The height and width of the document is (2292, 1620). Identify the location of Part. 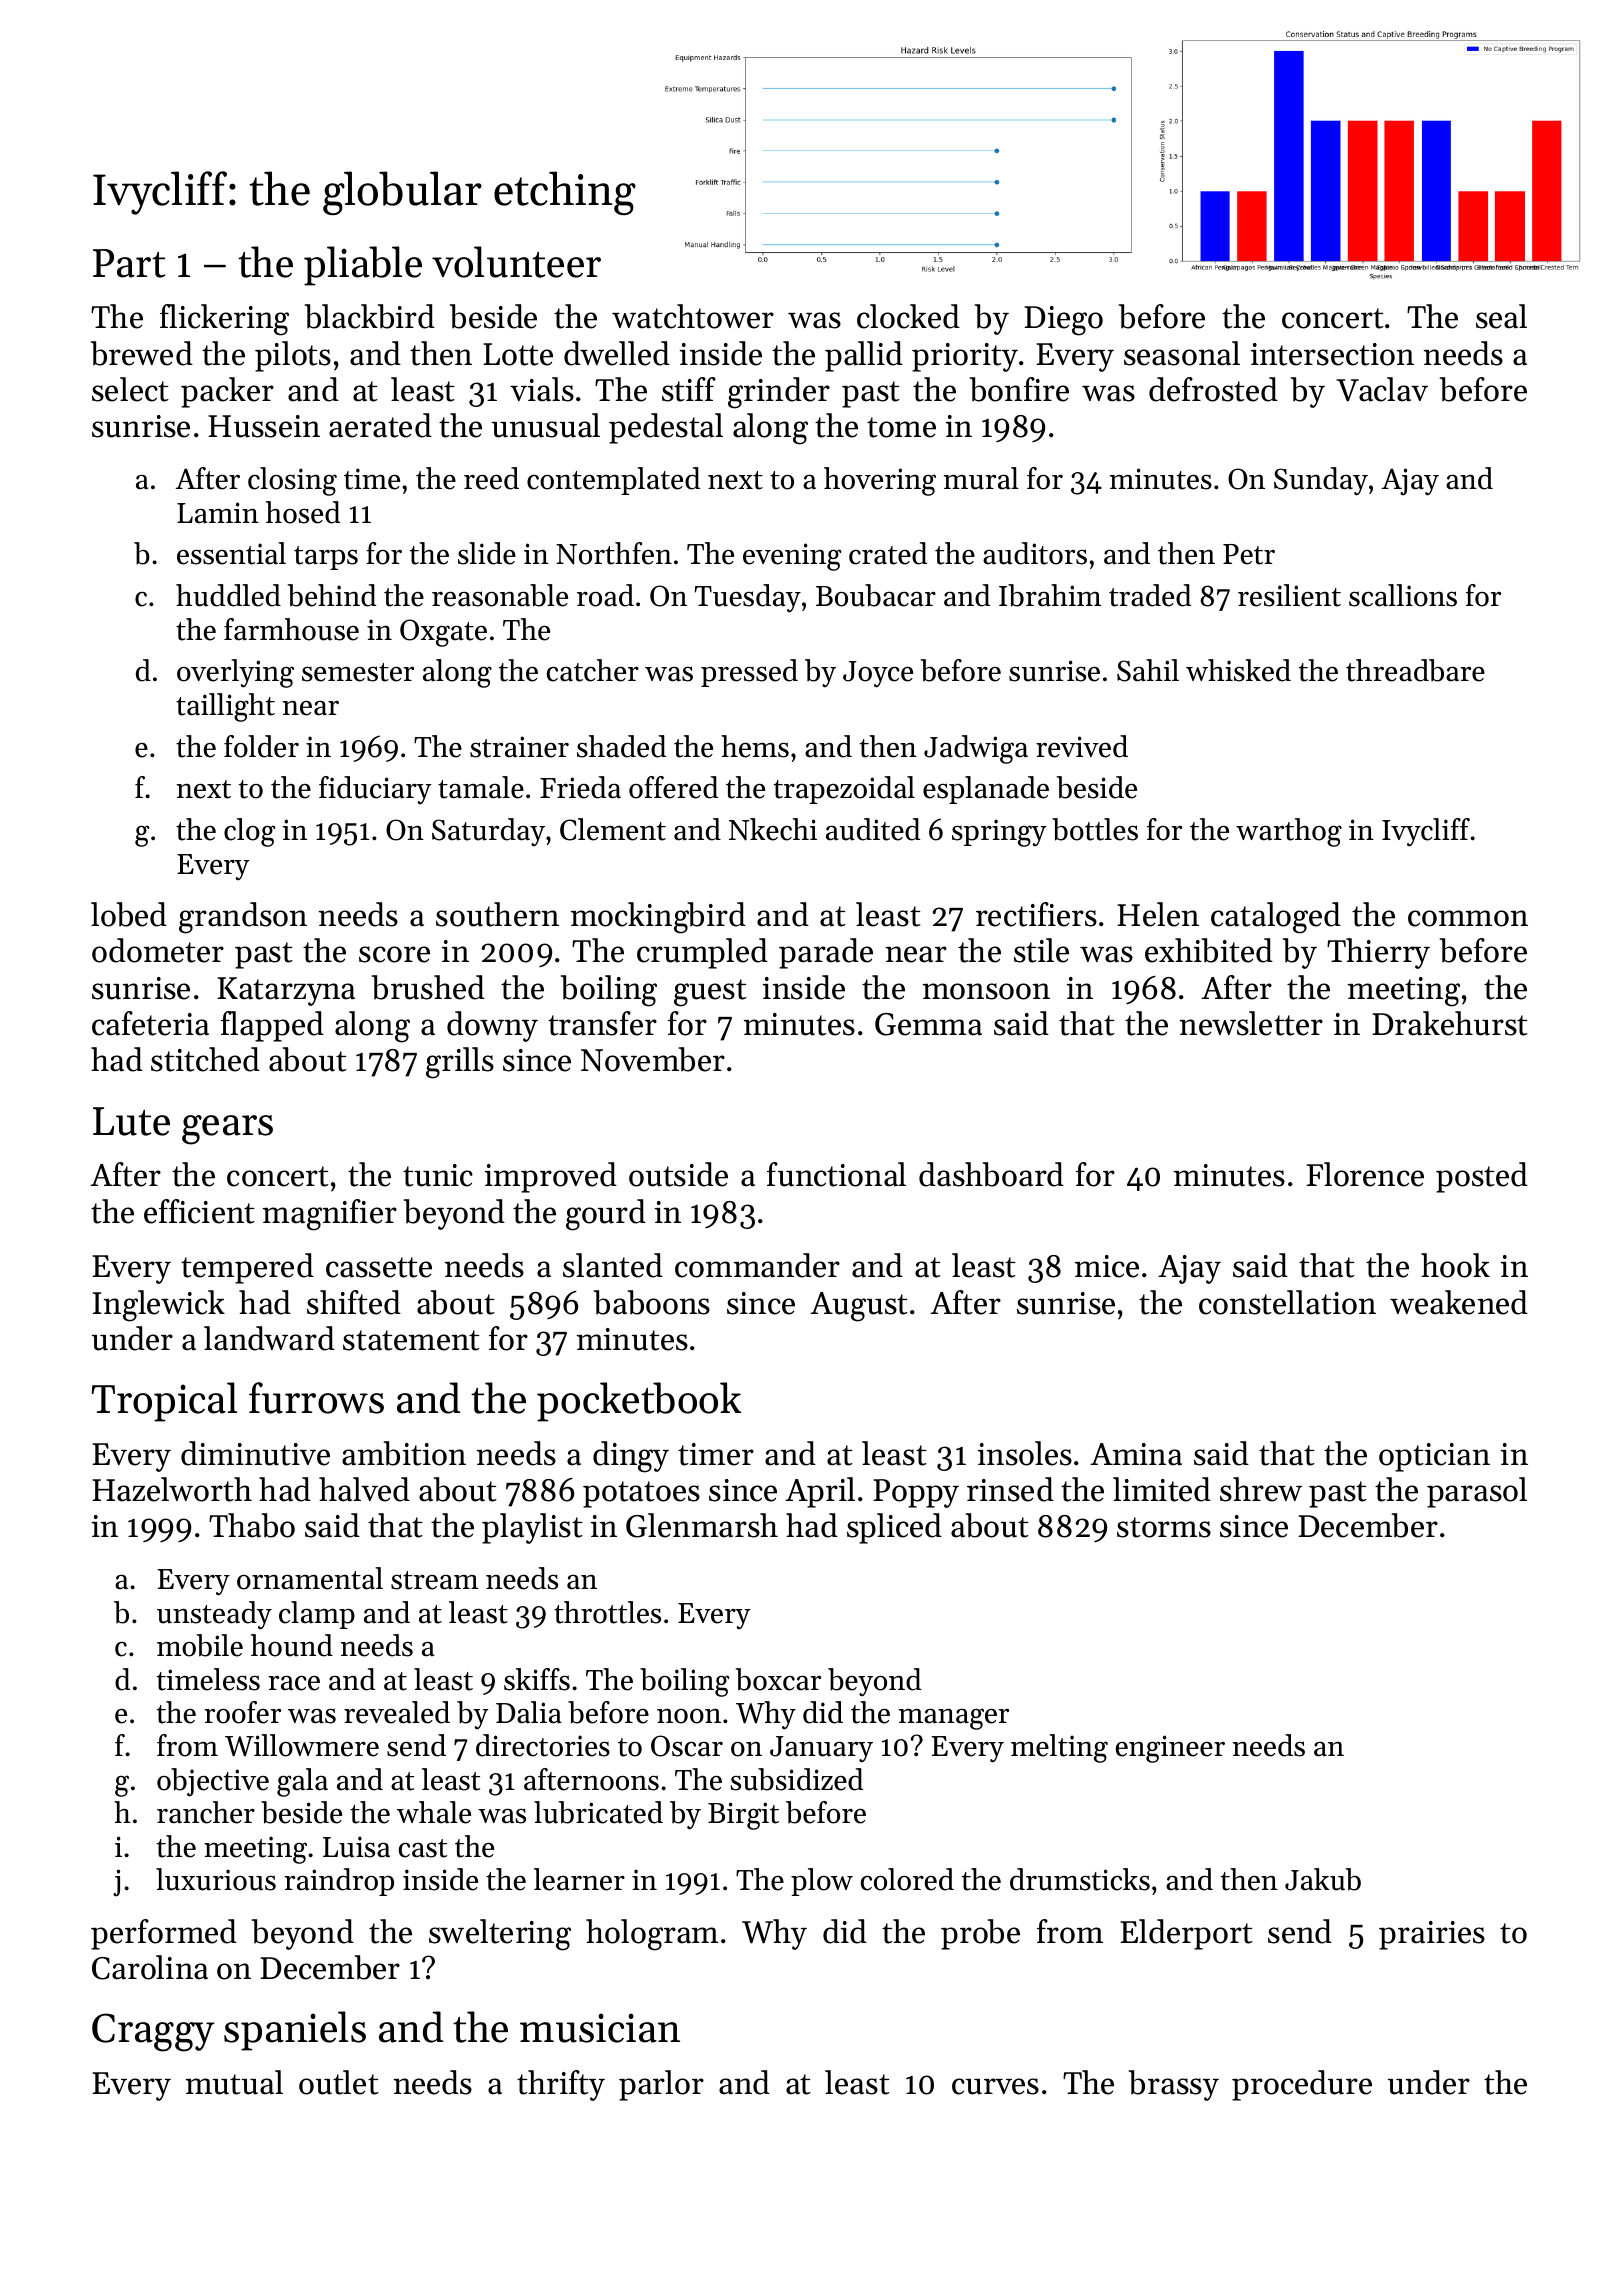
(129, 263).
